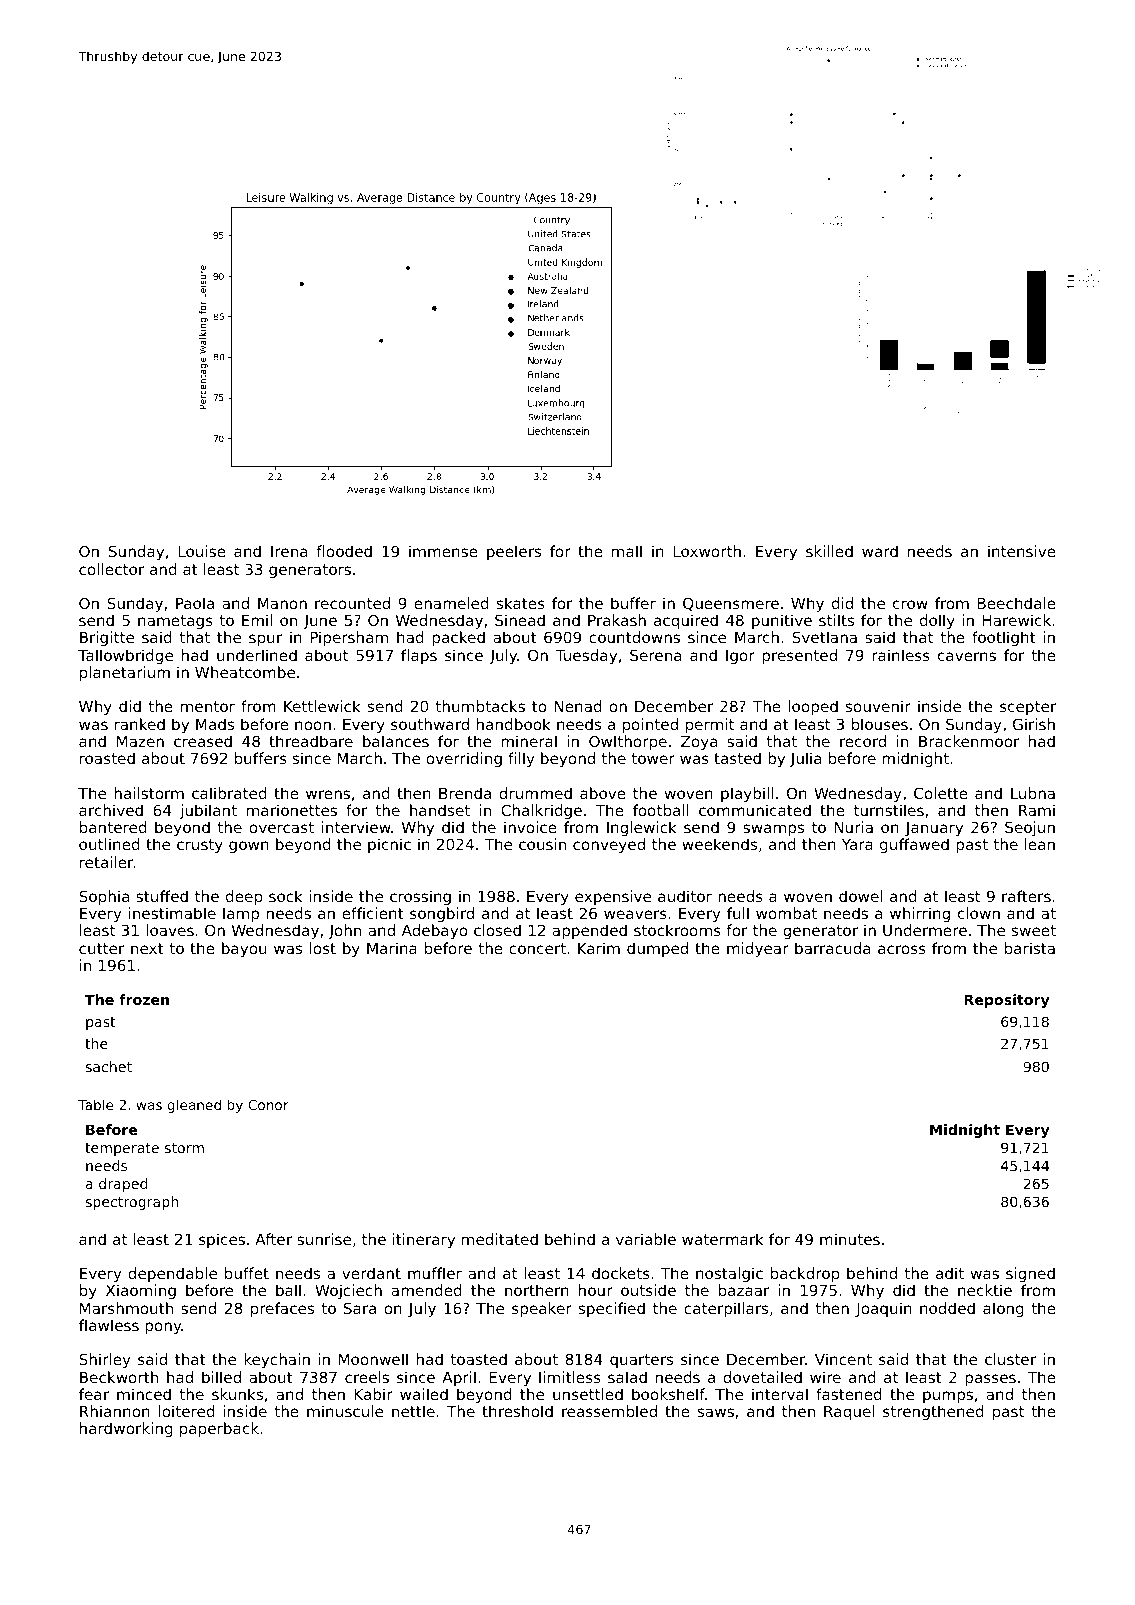  I want to click on marionettes, so click(292, 810).
